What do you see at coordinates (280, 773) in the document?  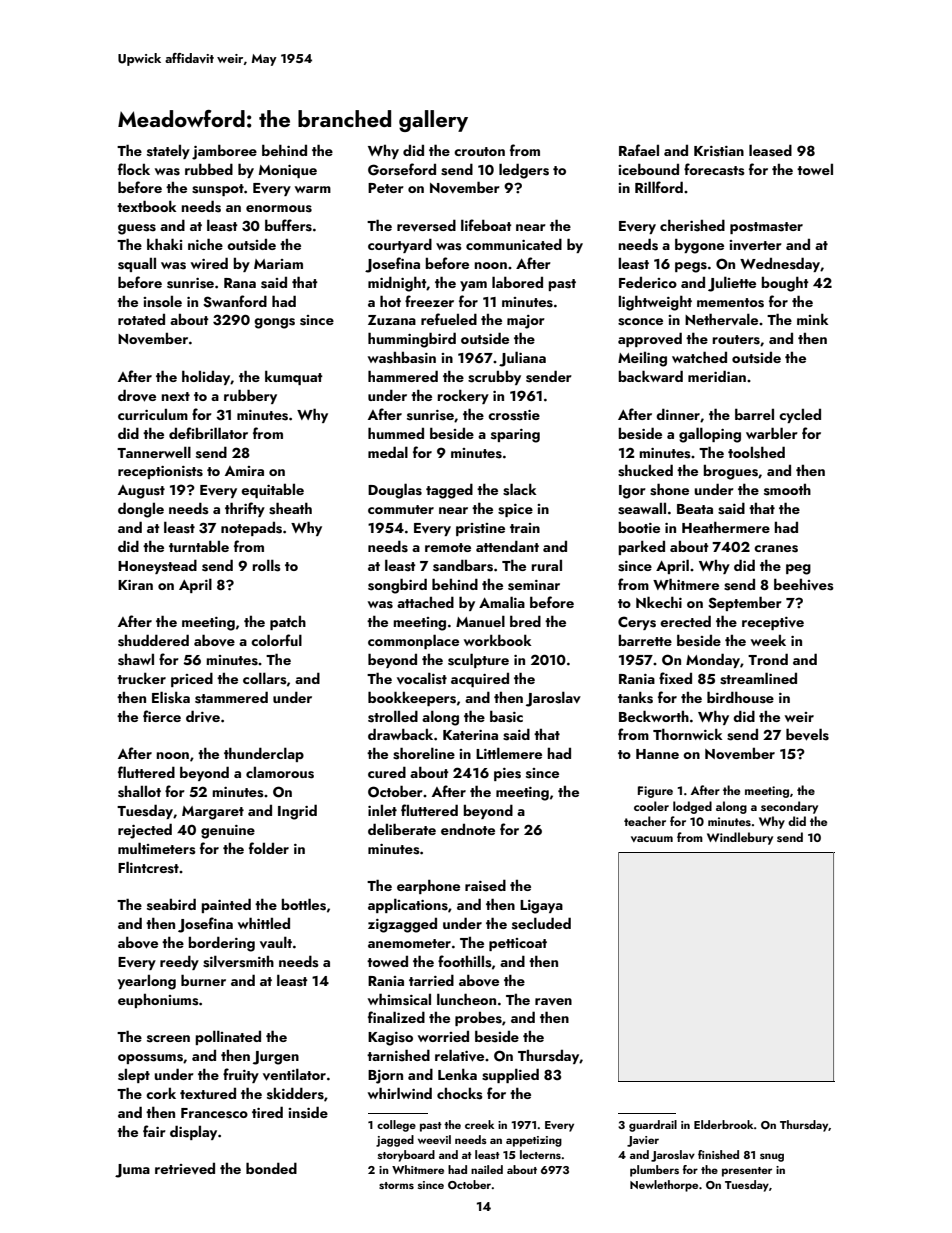 I see `clamorous` at bounding box center [280, 773].
